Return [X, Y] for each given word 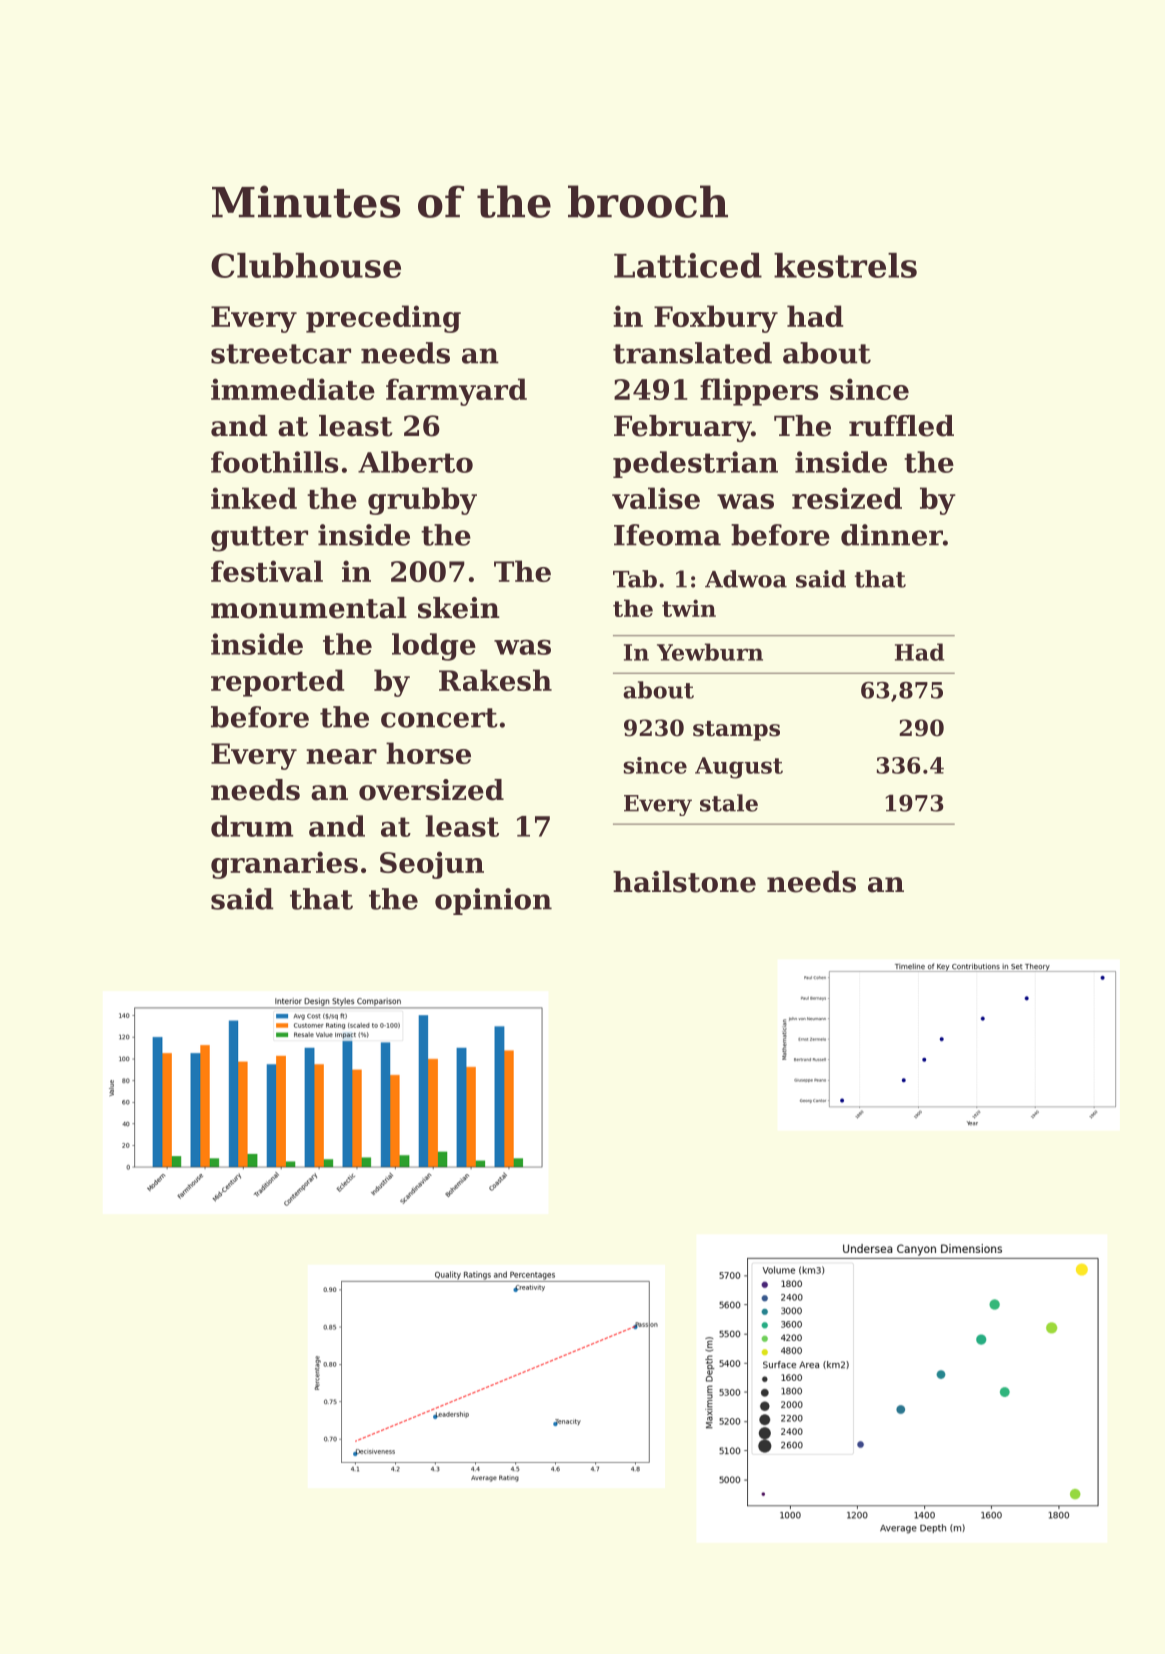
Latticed [688, 265]
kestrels [845, 265]
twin [689, 608]
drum [252, 826]
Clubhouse [306, 265]
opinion [493, 901]
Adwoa [746, 579]
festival [267, 571]
